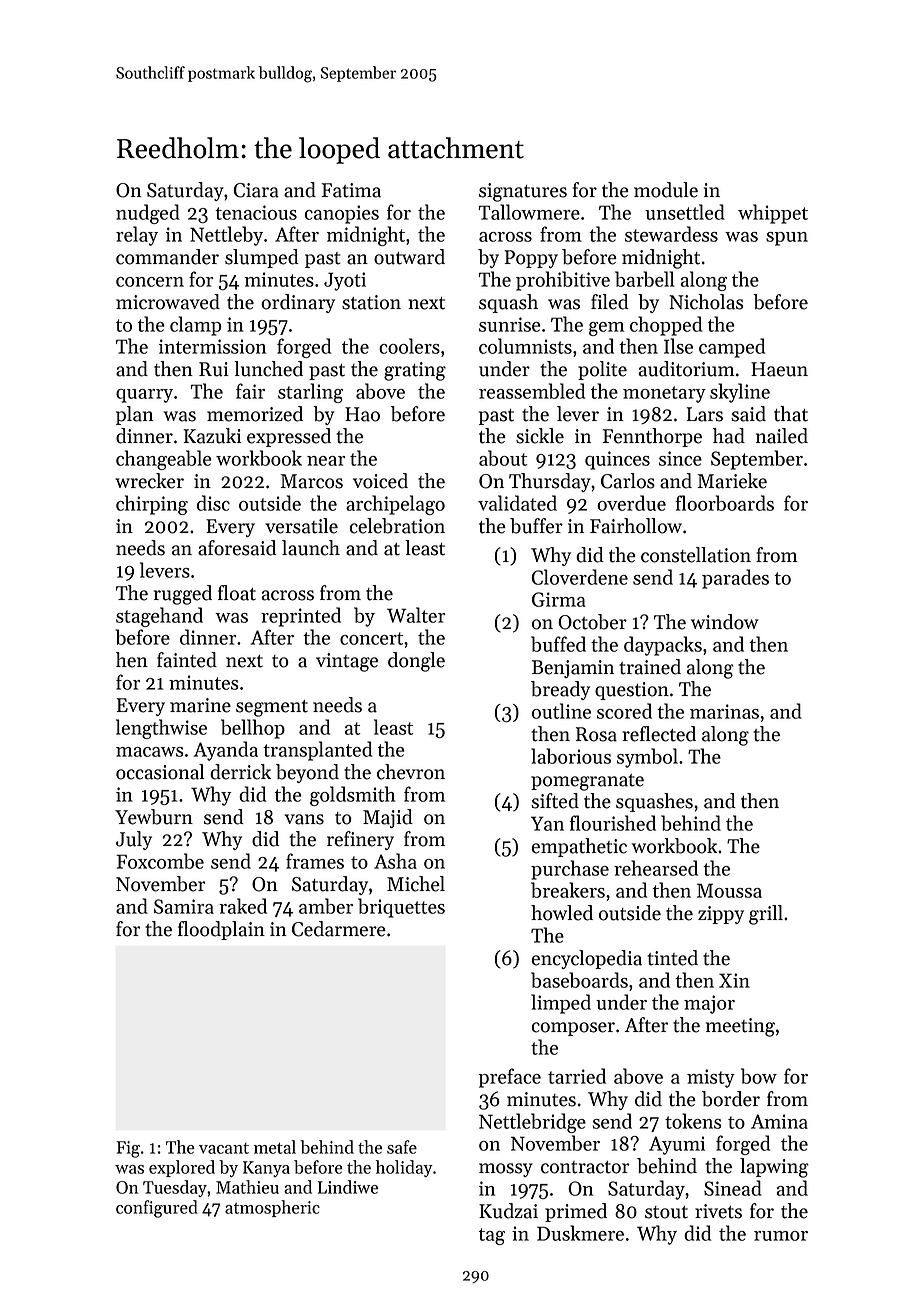 Image resolution: width=924 pixels, height=1314 pixels. I want to click on frames, so click(315, 861).
